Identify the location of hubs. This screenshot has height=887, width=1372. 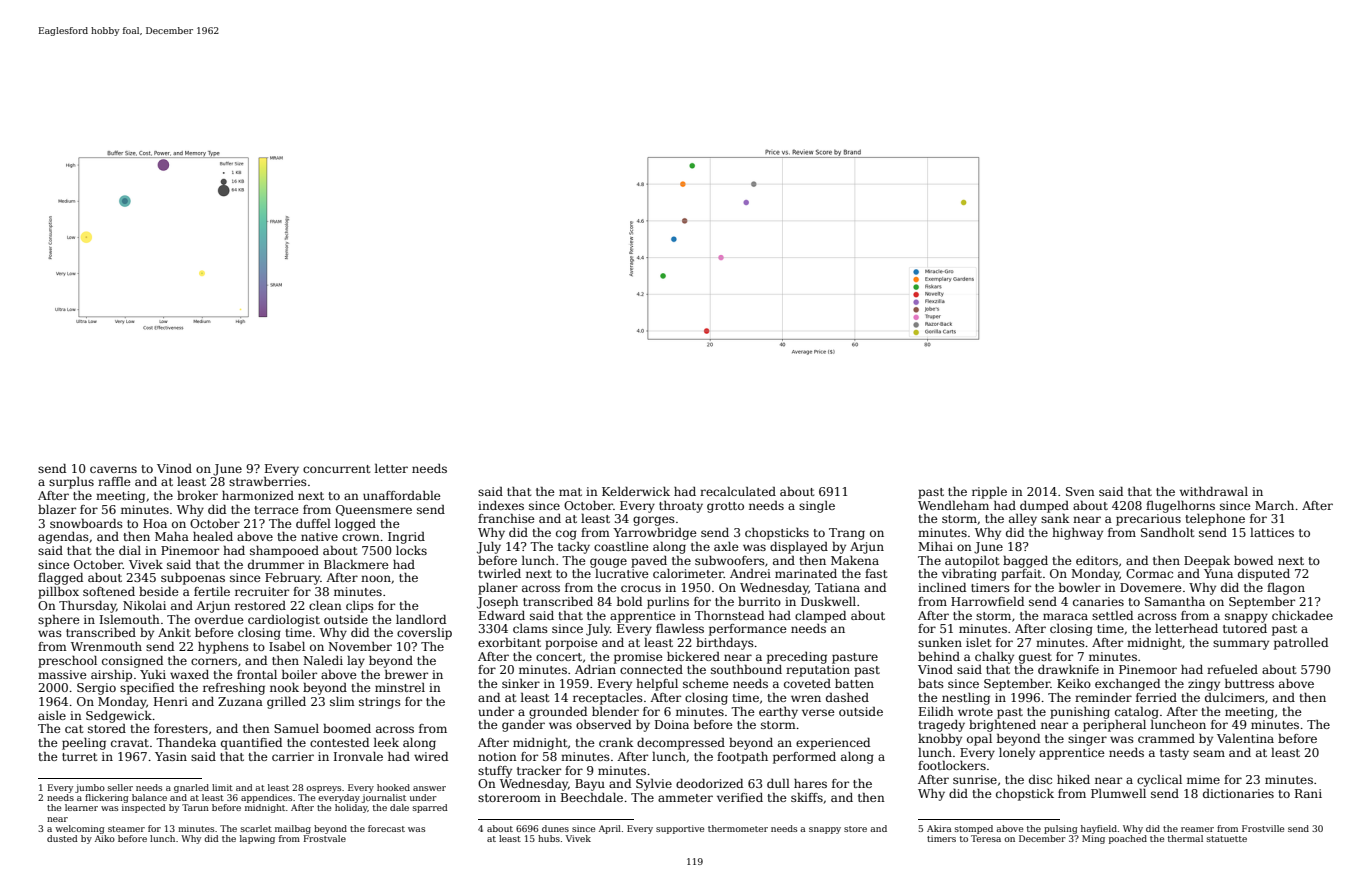
(549, 838).
